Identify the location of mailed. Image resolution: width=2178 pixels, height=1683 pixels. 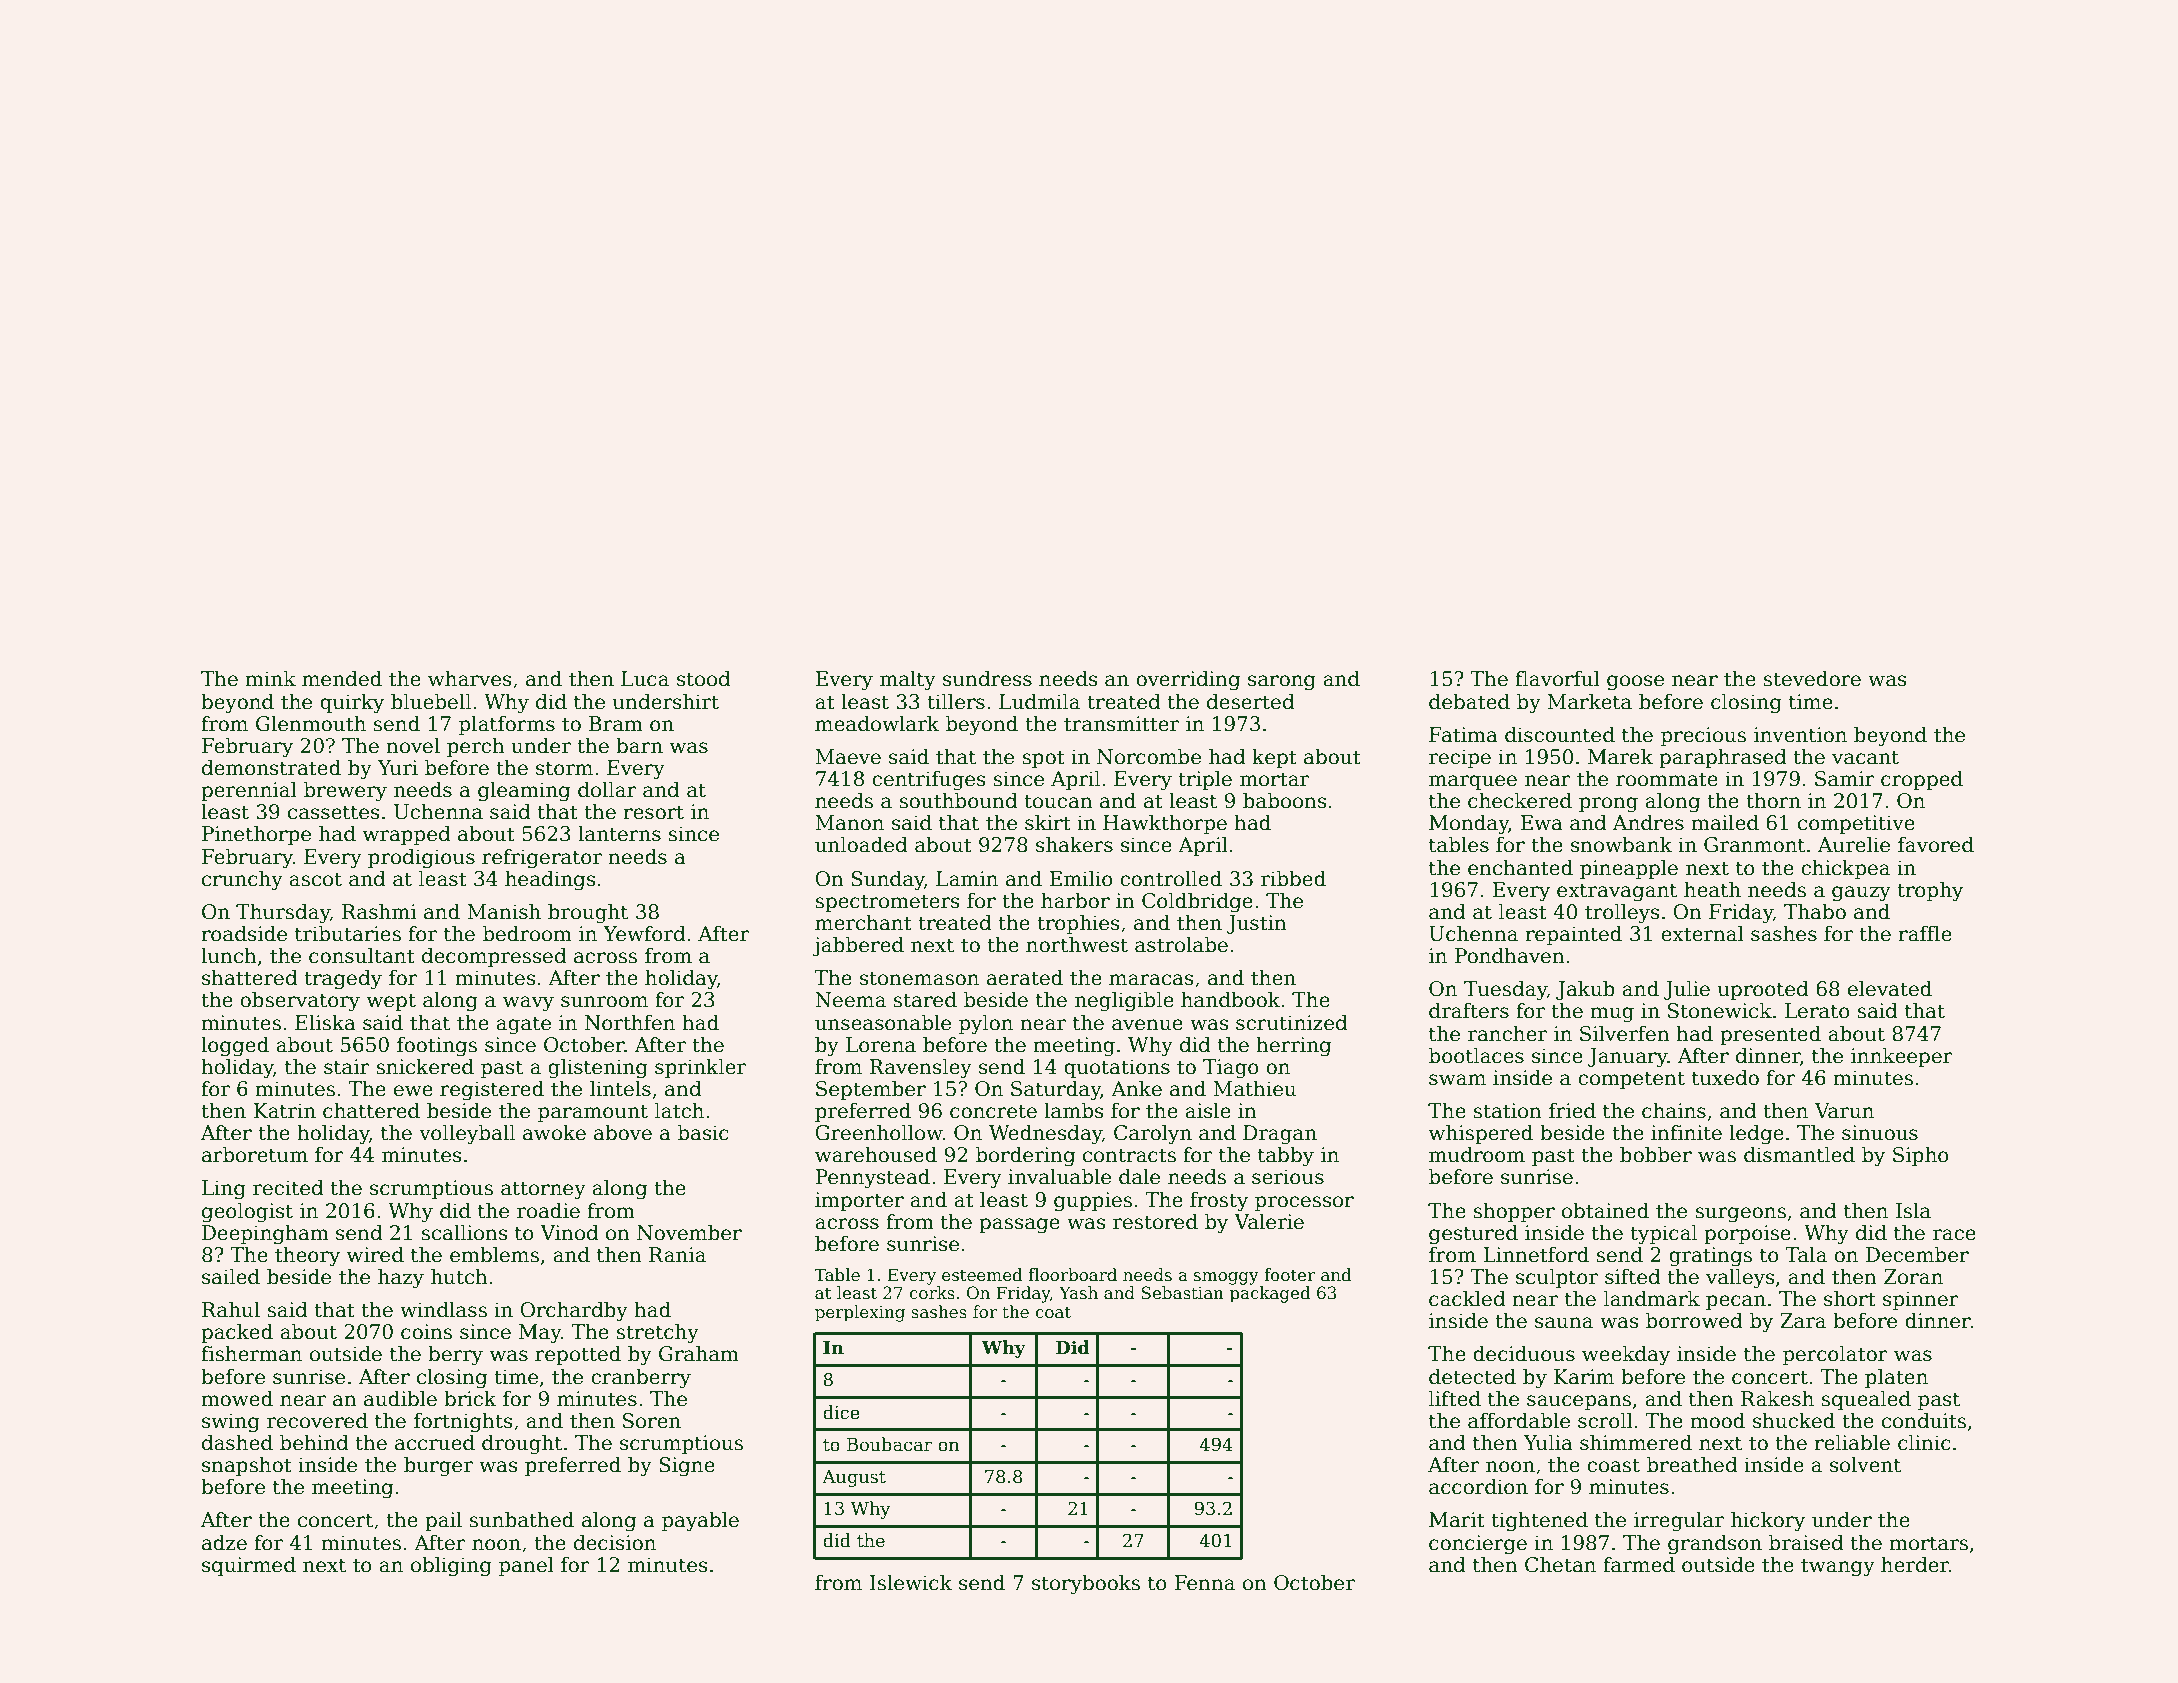
(1725, 822).
